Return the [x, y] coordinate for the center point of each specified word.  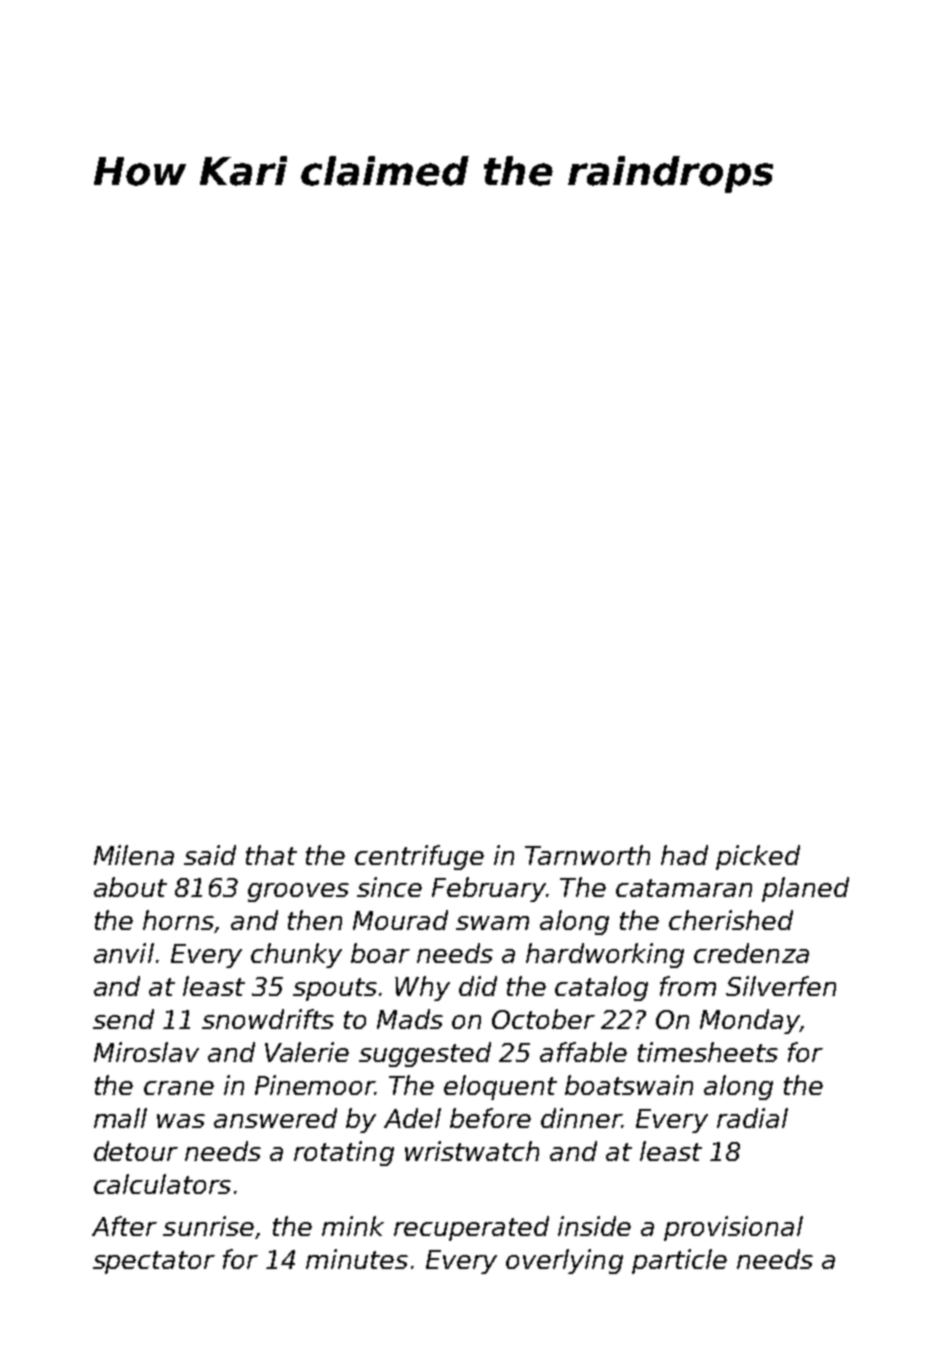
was [181, 1121]
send [123, 1019]
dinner [581, 1118]
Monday [750, 1021]
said [210, 855]
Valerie [307, 1052]
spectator [154, 1262]
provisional [733, 1228]
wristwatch [472, 1151]
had [684, 855]
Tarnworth [587, 855]
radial [752, 1118]
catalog [601, 988]
